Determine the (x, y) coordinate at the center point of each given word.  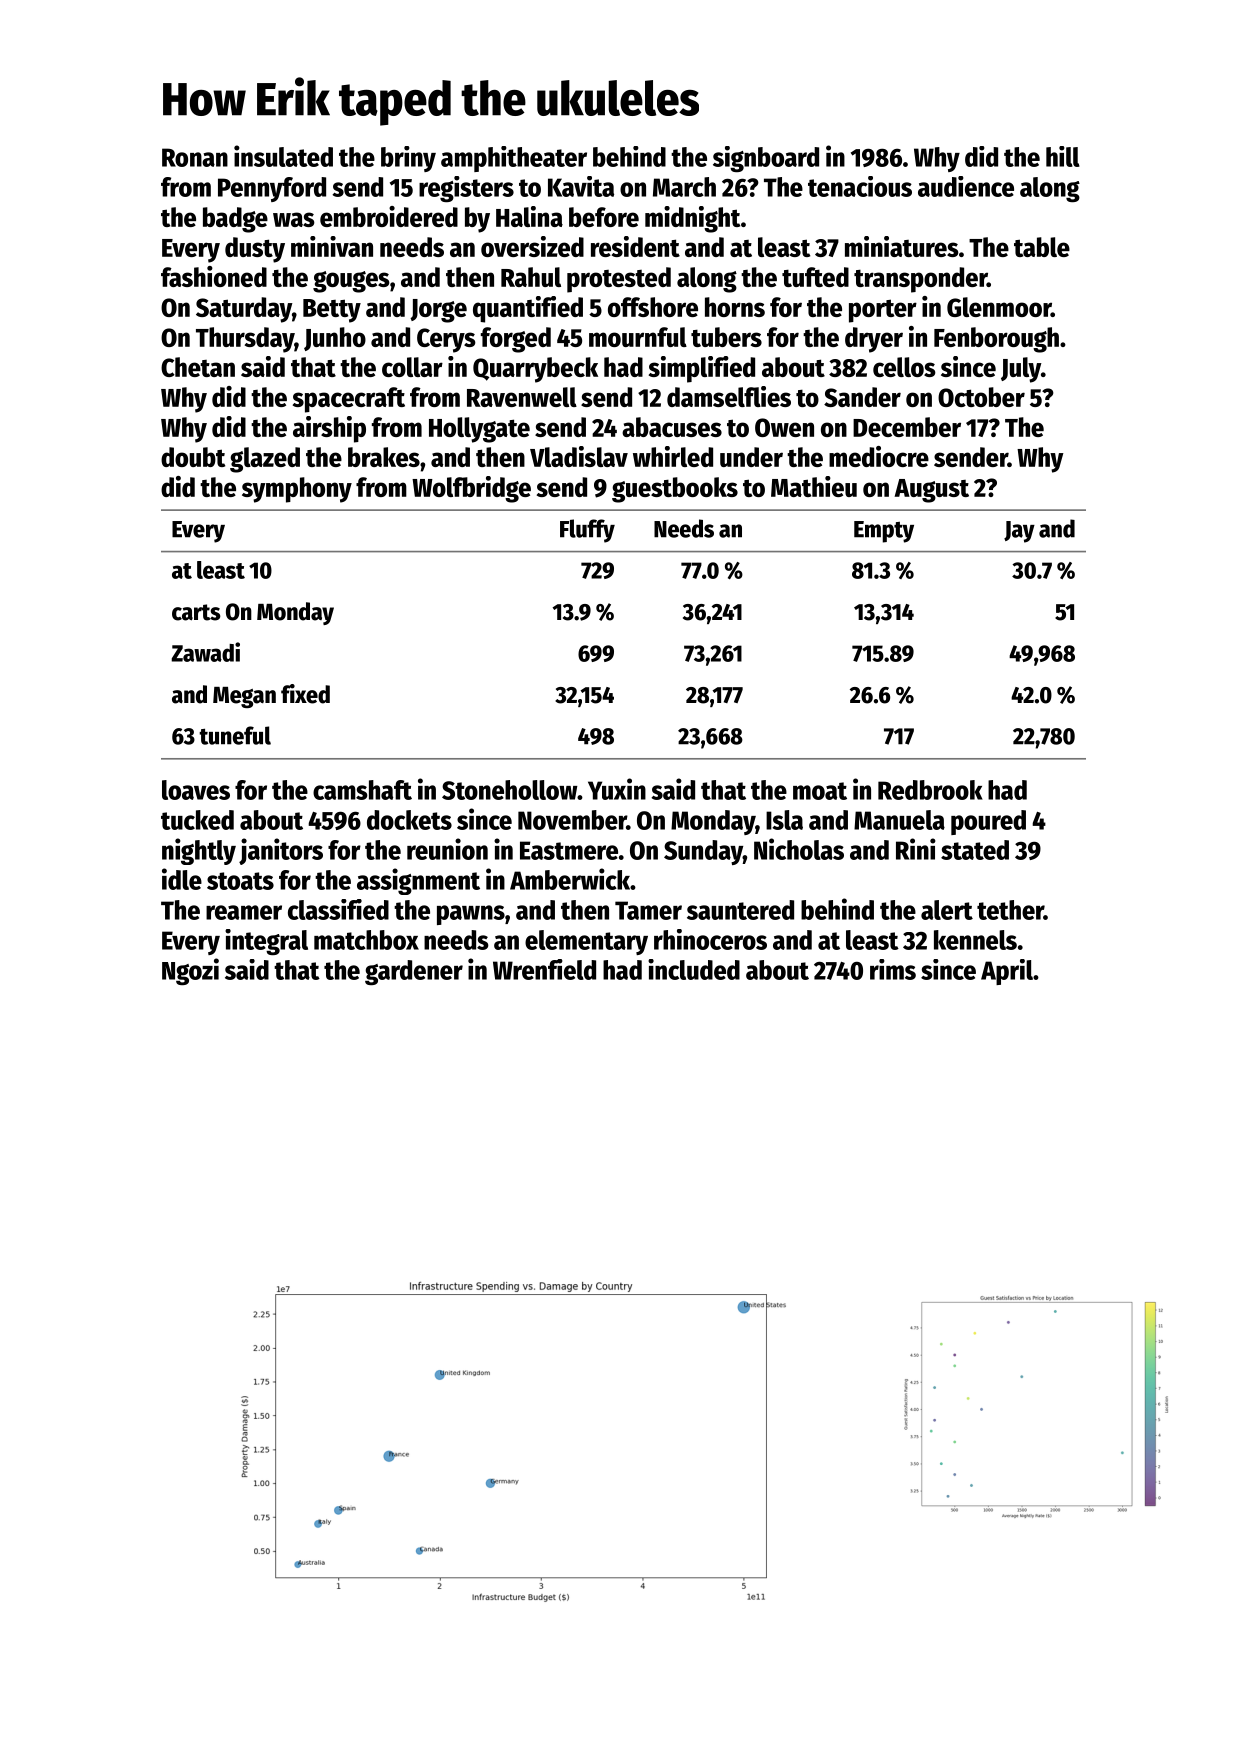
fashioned (214, 276)
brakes (384, 457)
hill (1063, 156)
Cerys (446, 340)
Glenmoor (999, 307)
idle (182, 879)
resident (635, 246)
